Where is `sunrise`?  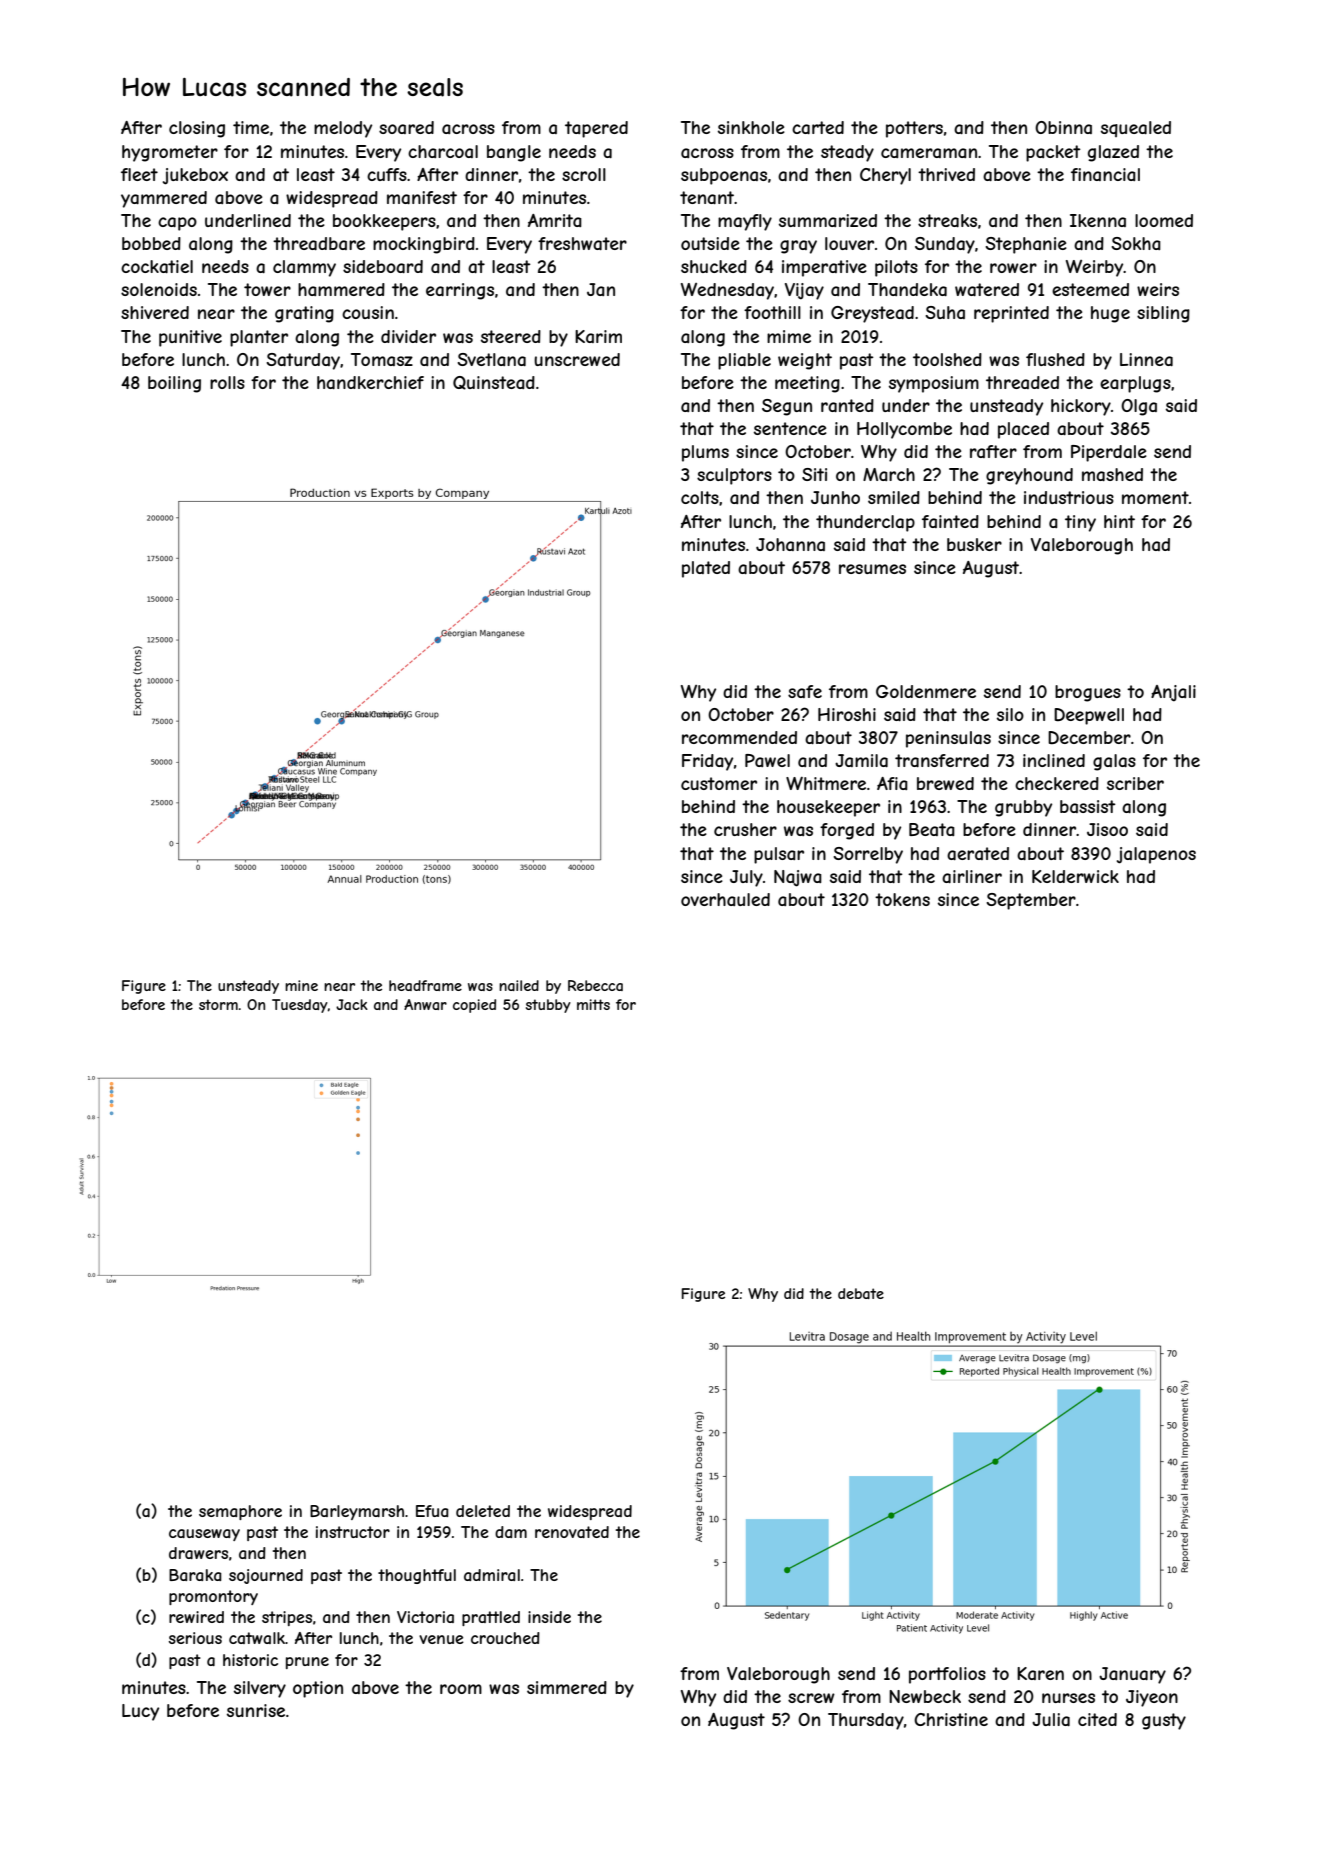
sunrise is located at coordinates (256, 1710).
